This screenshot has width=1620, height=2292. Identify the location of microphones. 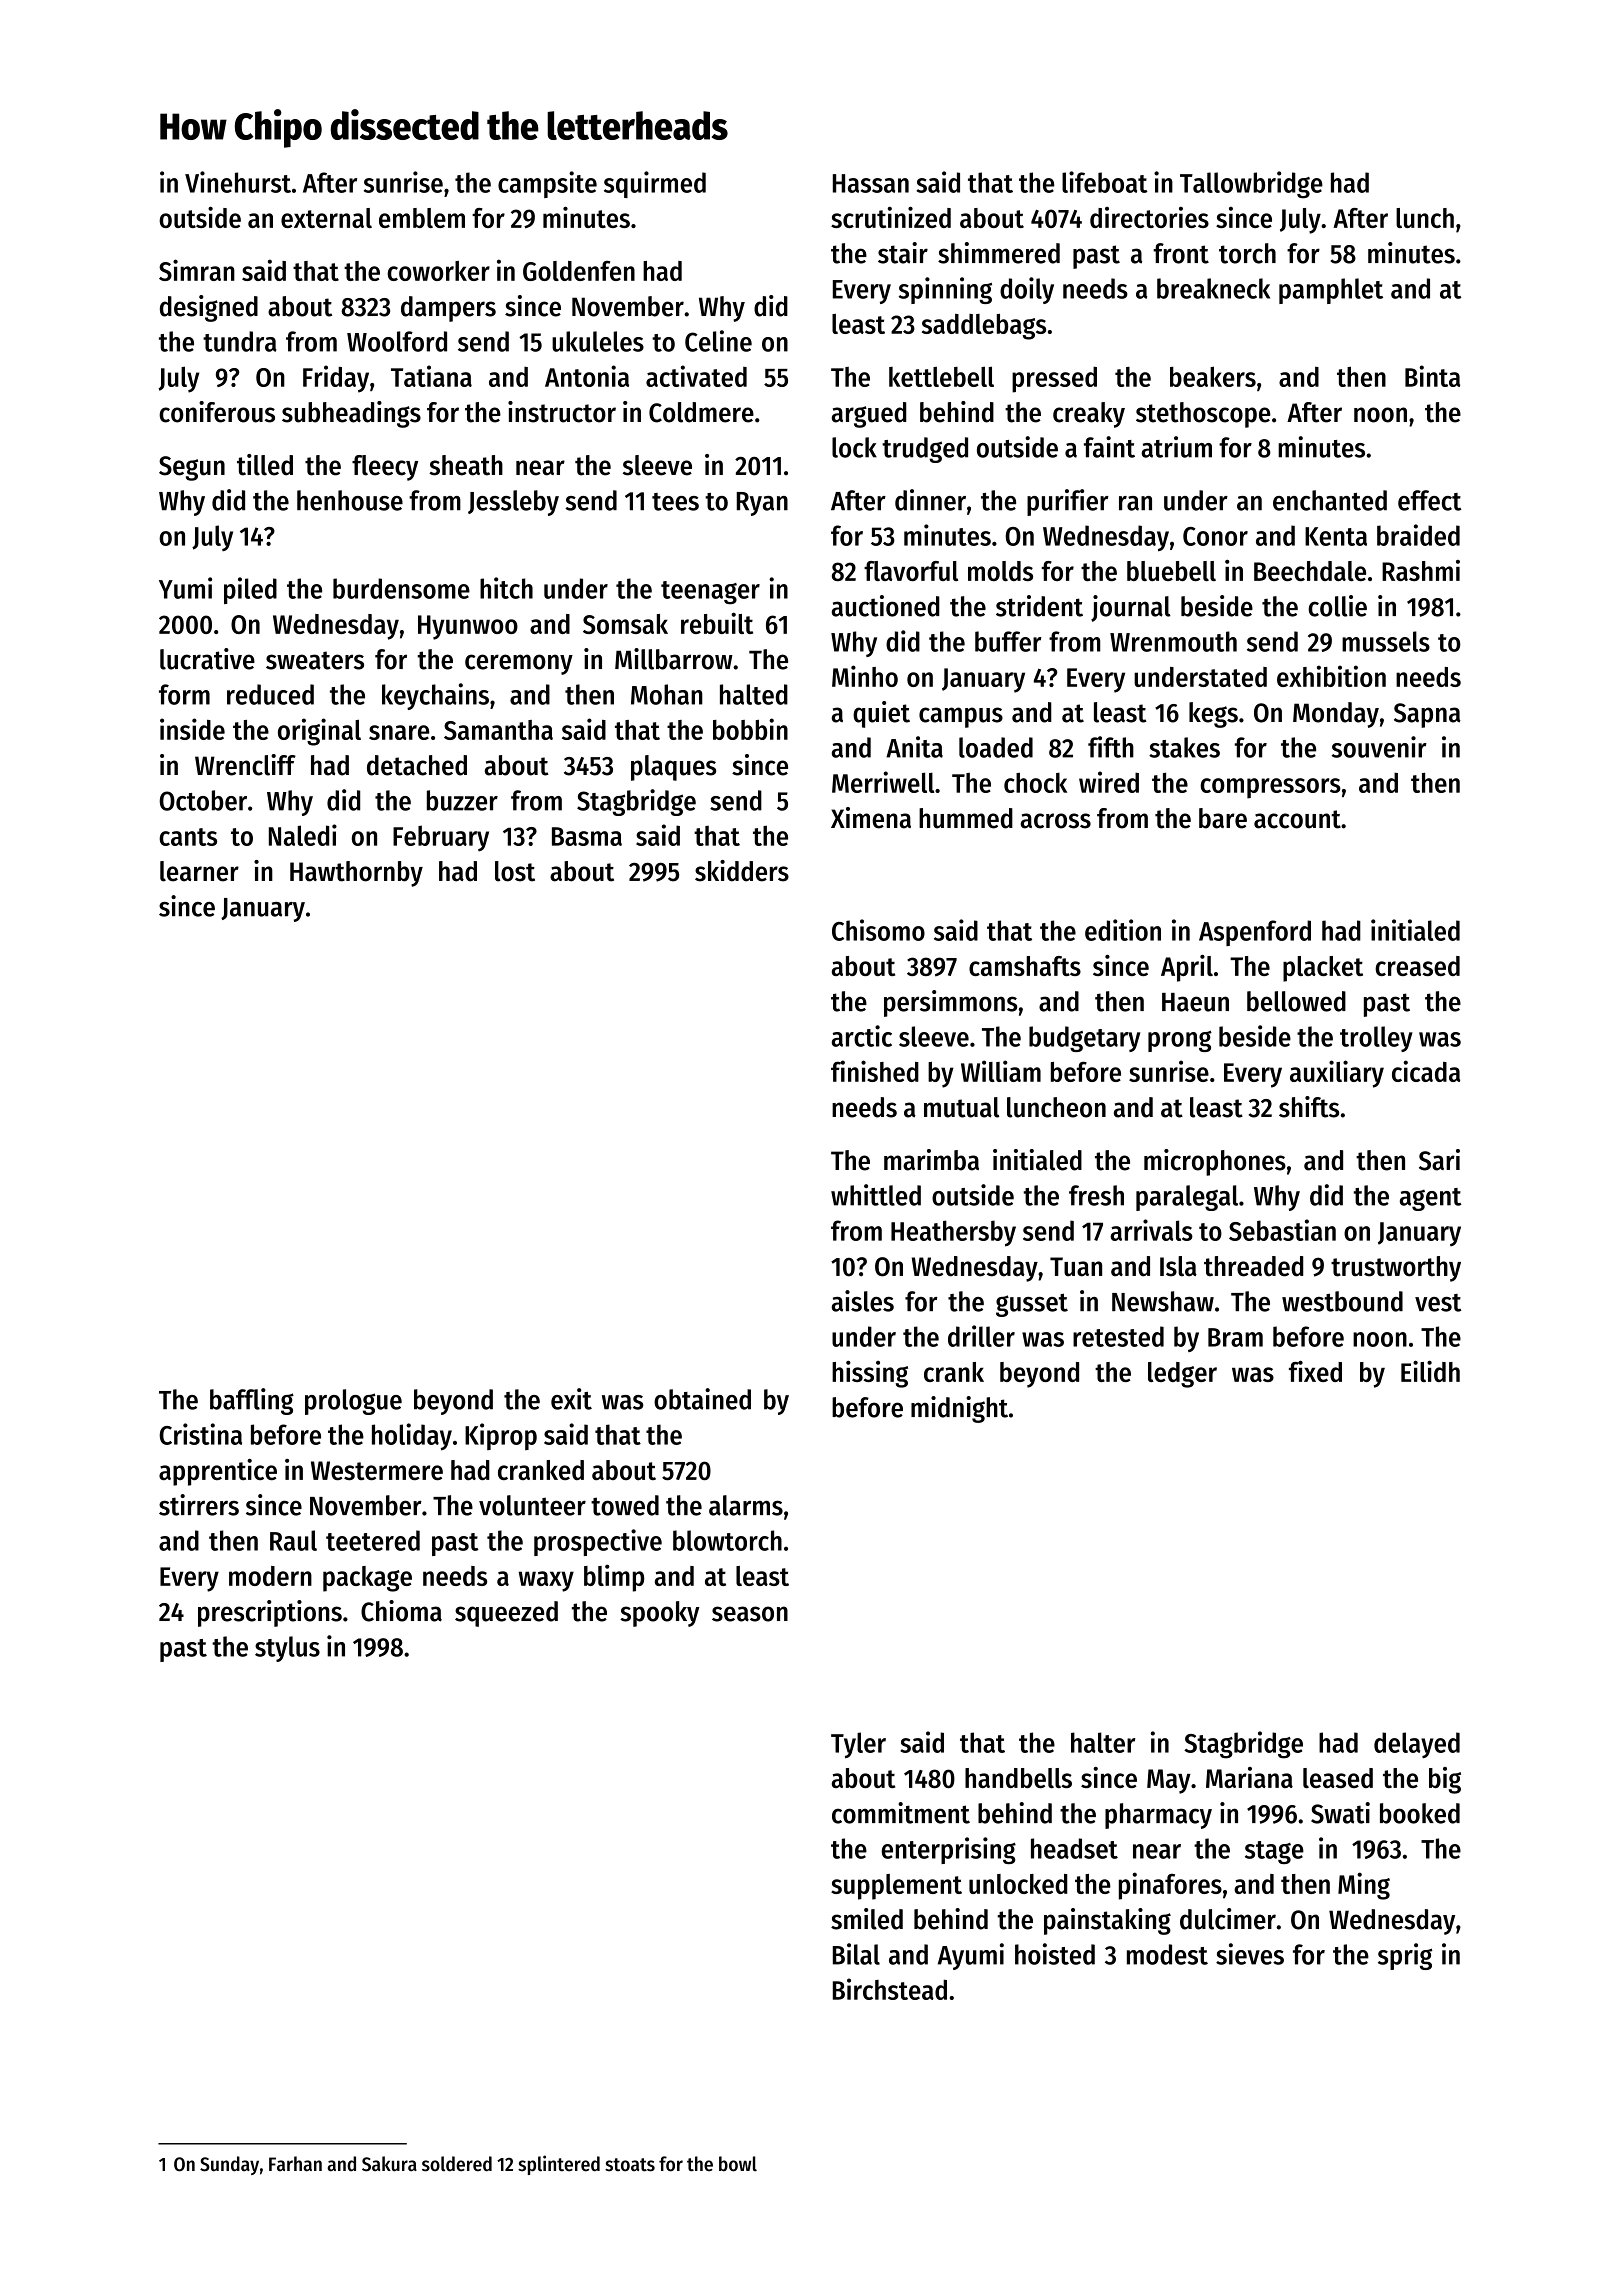
(1215, 1162).
